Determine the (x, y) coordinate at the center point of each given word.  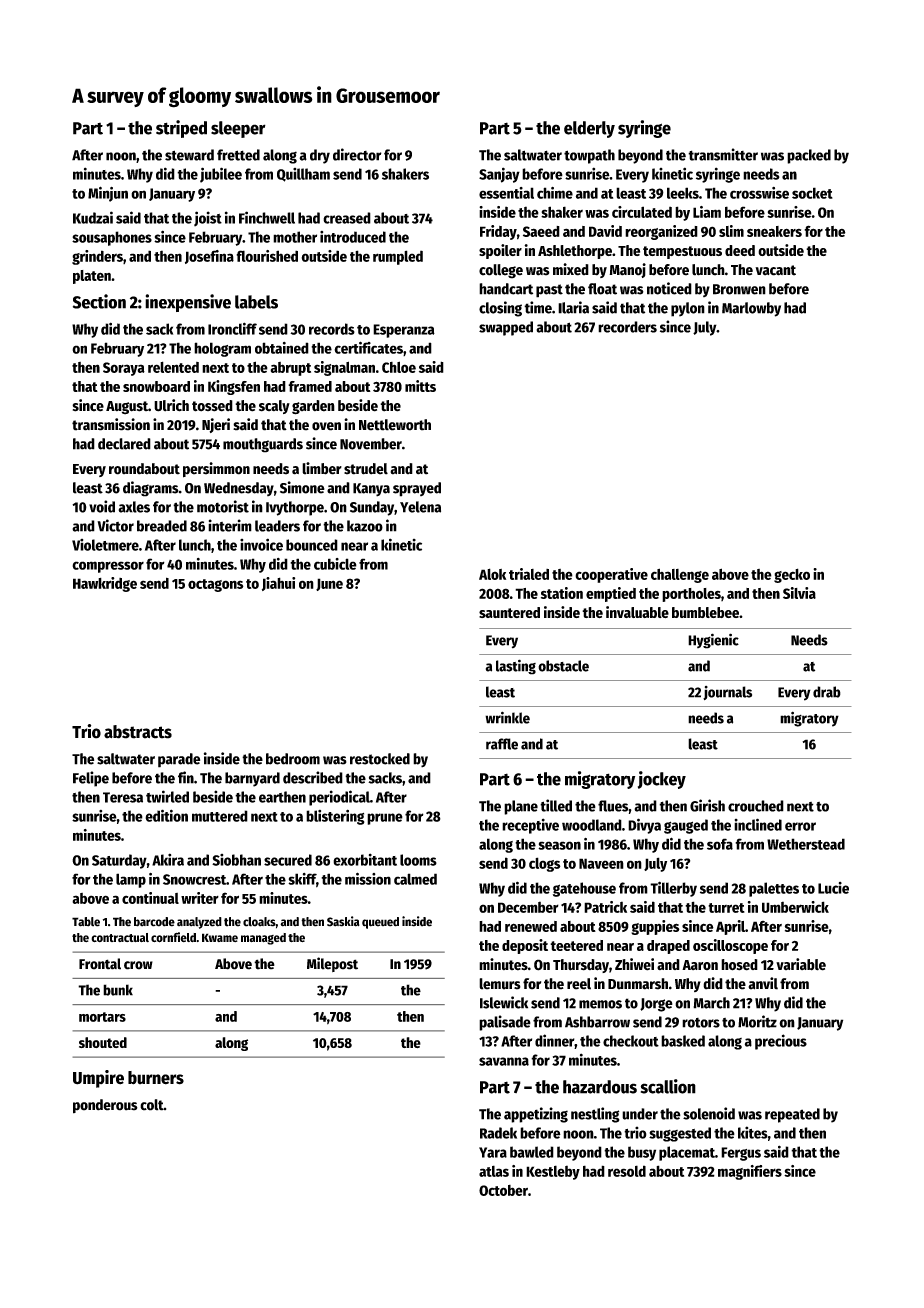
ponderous (105, 1106)
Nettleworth (395, 425)
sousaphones (112, 238)
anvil (763, 983)
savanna (504, 1061)
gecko (792, 575)
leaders (277, 526)
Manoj (627, 270)
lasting (516, 667)
